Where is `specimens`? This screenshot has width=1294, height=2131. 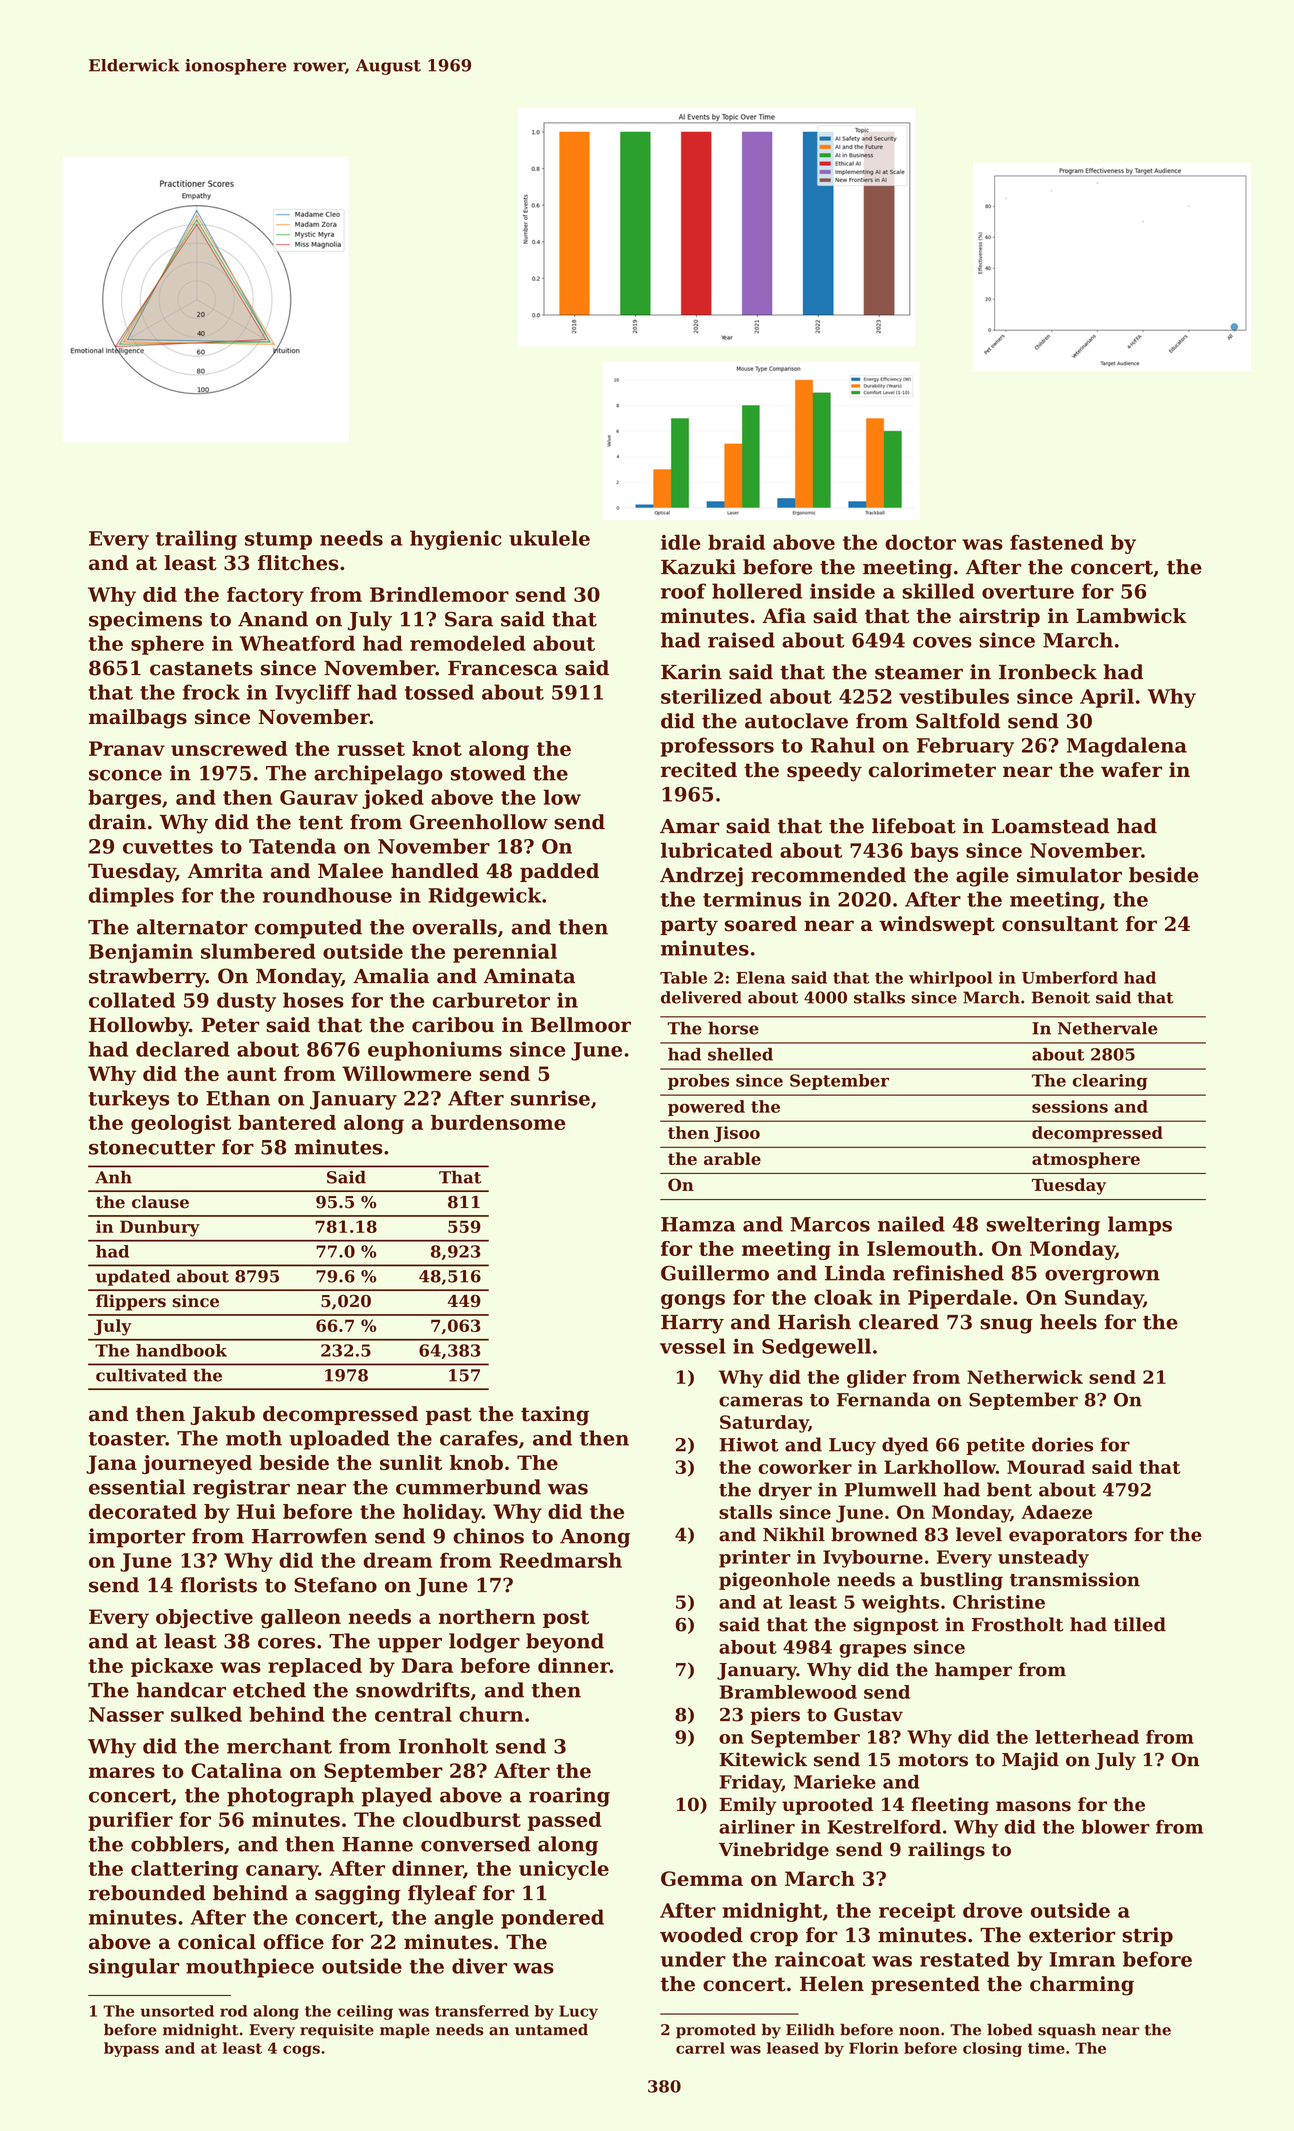 specimens is located at coordinates (145, 621).
